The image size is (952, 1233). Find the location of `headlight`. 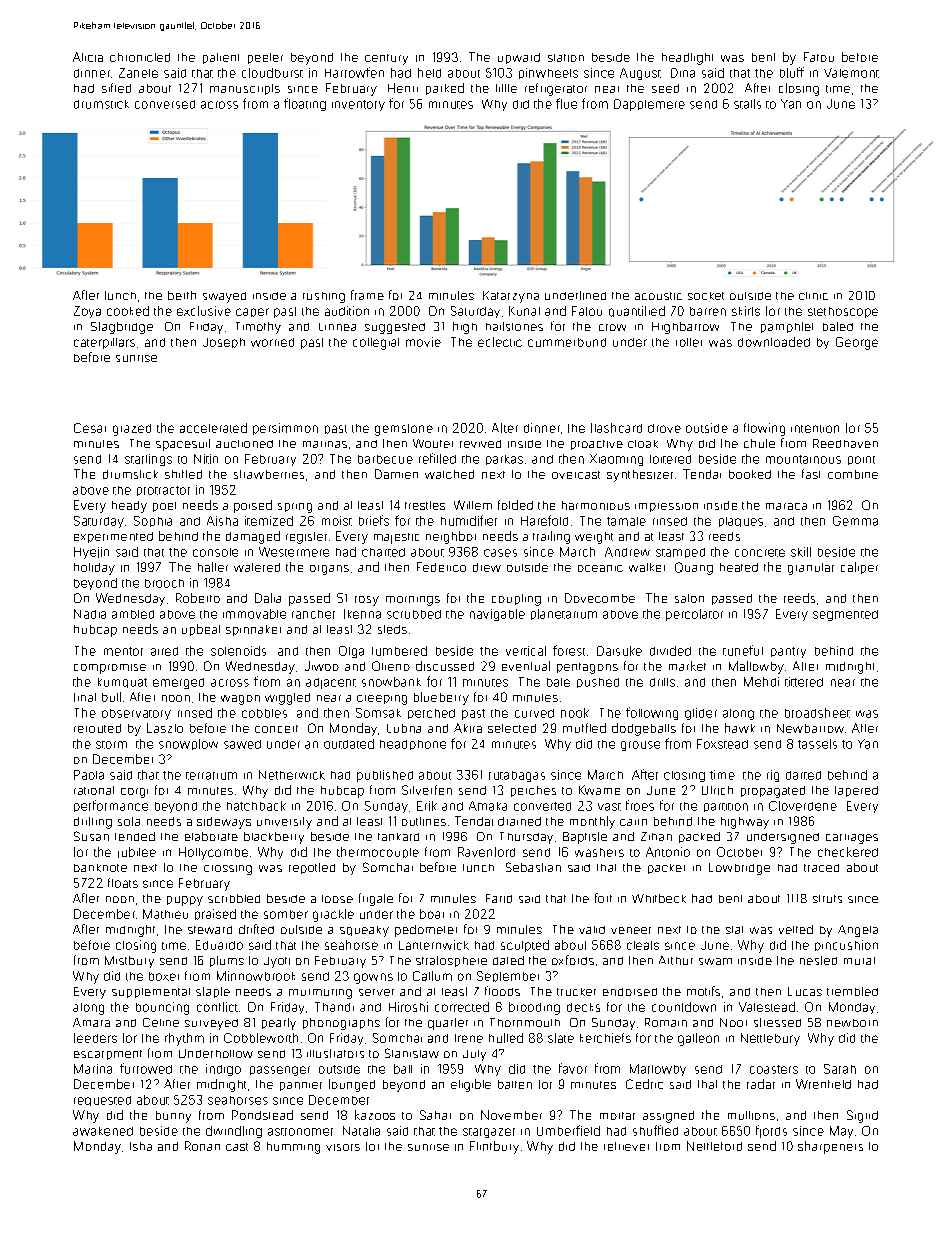

headlight is located at coordinates (687, 59).
